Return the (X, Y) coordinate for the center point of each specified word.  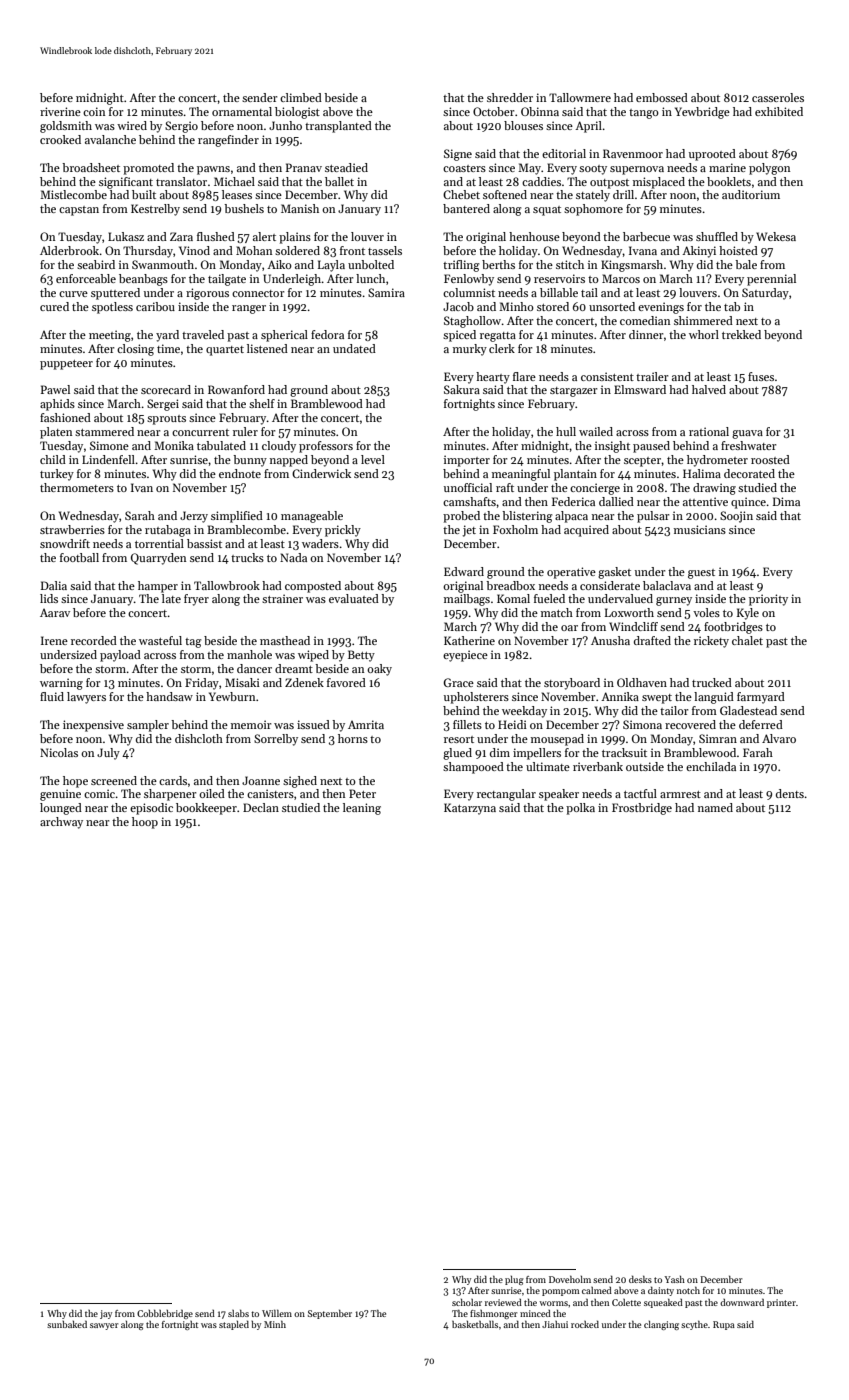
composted (313, 587)
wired (132, 125)
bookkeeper (206, 809)
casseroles (778, 97)
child (53, 459)
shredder (510, 97)
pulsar (653, 517)
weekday (524, 712)
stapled (234, 1325)
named (715, 807)
